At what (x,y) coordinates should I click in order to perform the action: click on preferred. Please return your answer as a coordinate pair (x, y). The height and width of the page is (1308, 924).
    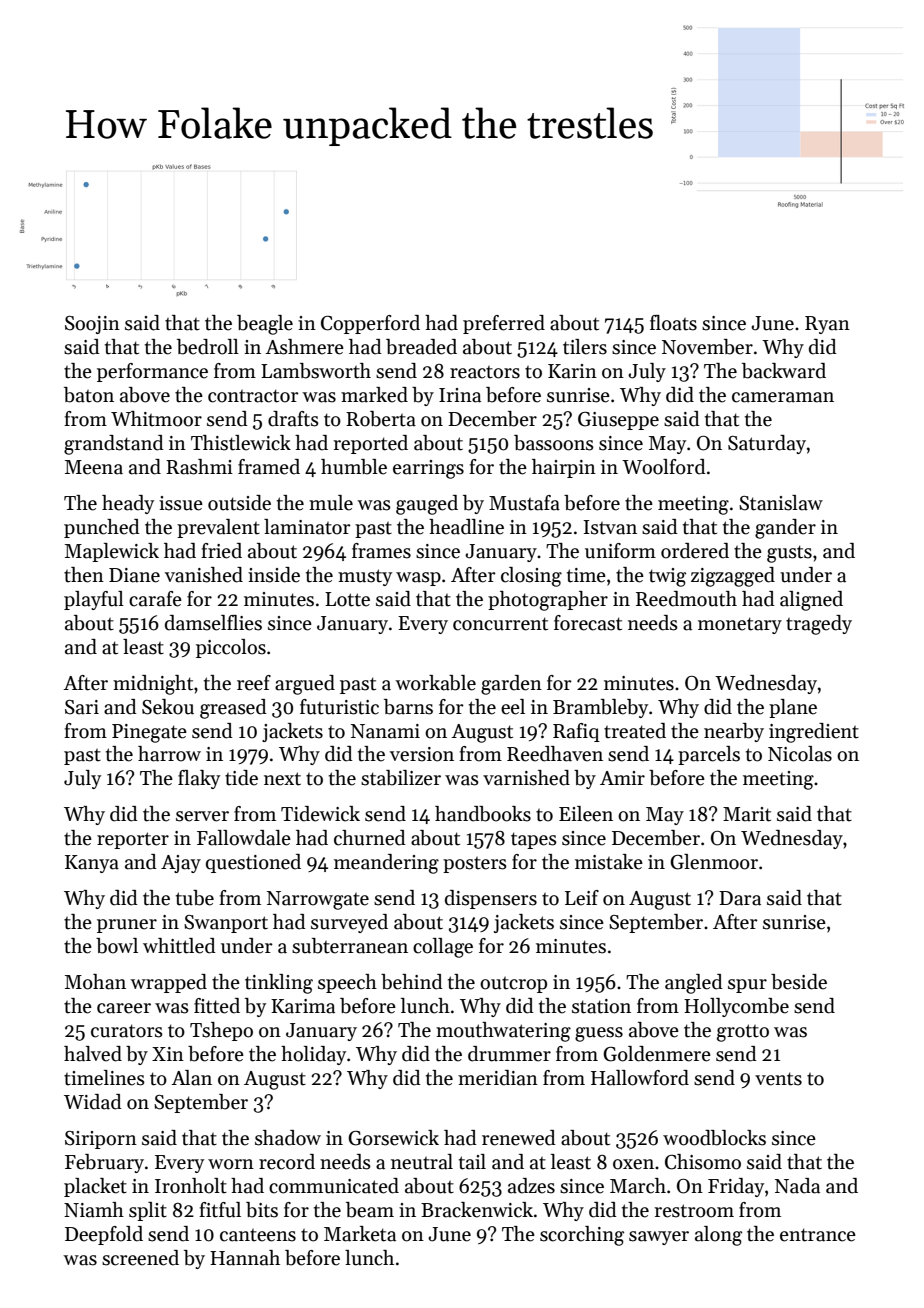
    Looking at the image, I should click on (504, 324).
